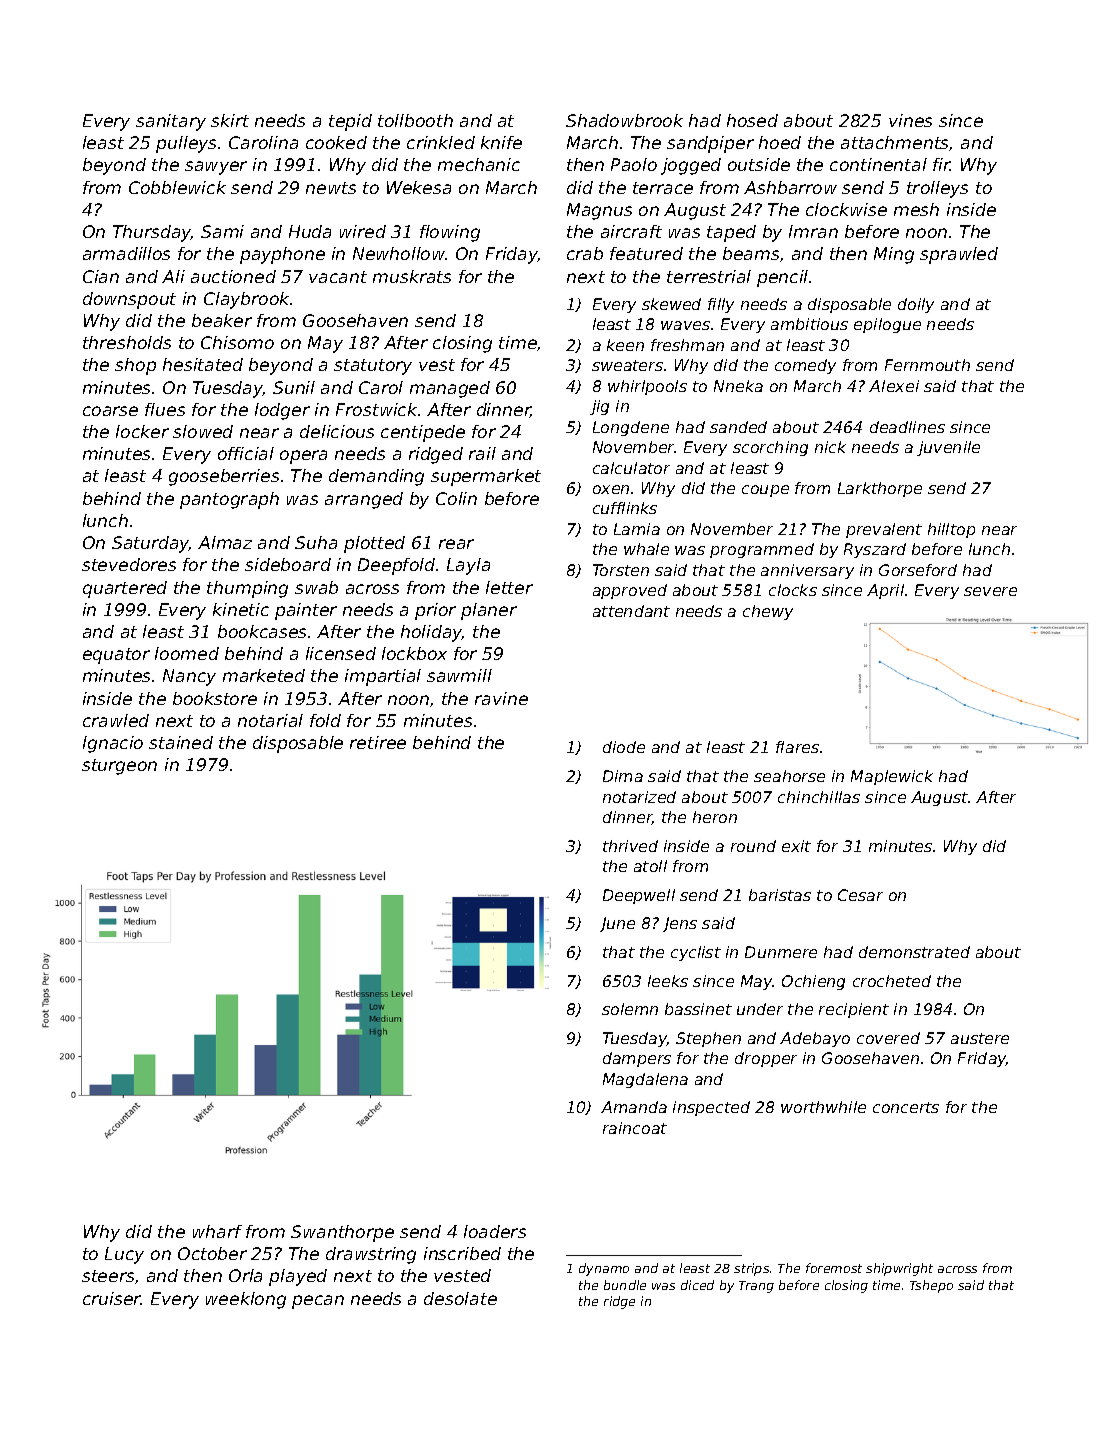 This screenshot has height=1436, width=1110. Describe the element at coordinates (294, 387) in the screenshot. I see `Sunil` at that location.
